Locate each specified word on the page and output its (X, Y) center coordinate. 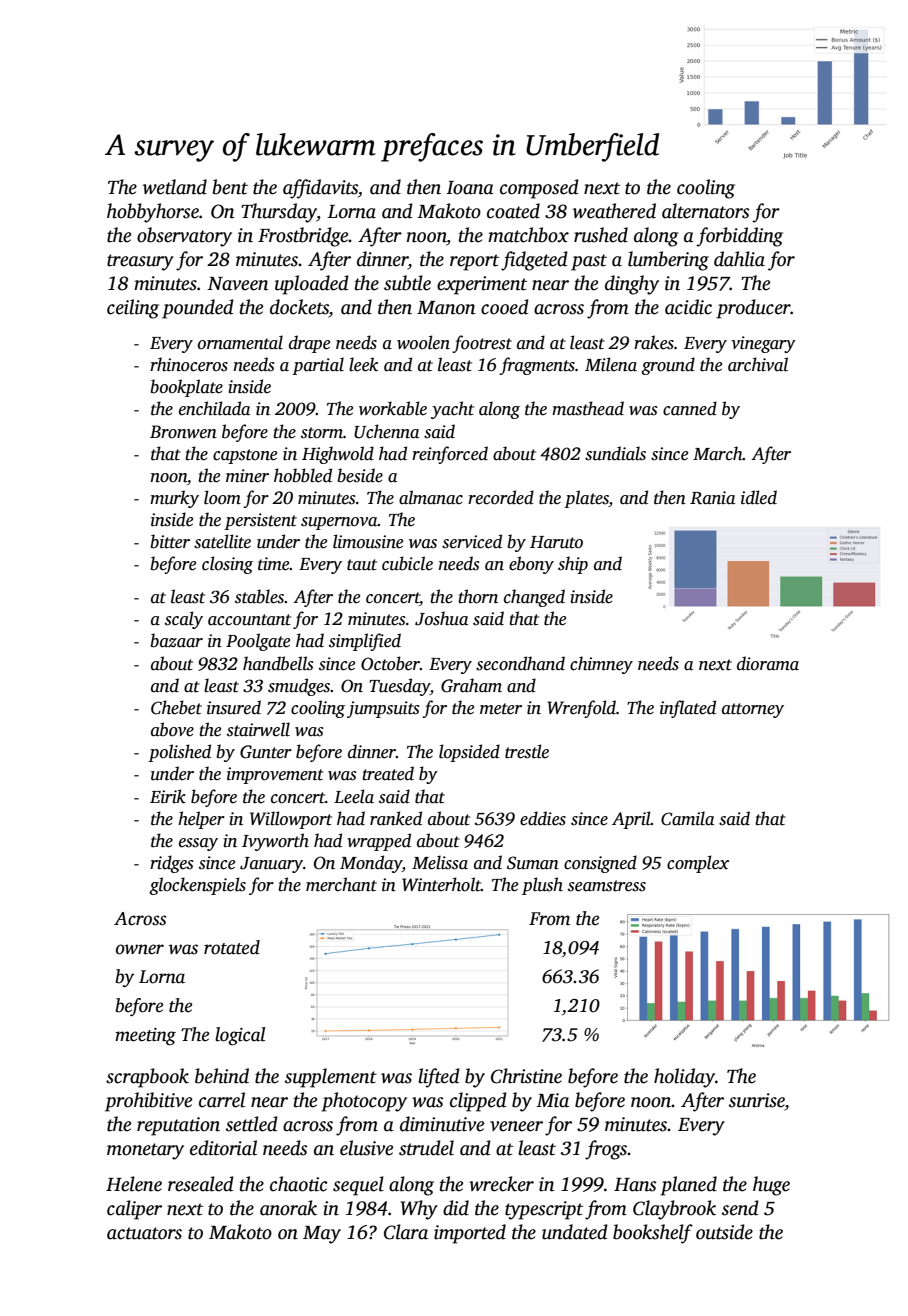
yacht (452, 410)
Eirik (168, 796)
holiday (684, 1078)
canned (690, 408)
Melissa (440, 862)
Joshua (442, 618)
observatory (184, 237)
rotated (232, 947)
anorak (288, 1208)
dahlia (739, 259)
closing (227, 565)
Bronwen (183, 432)
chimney (601, 665)
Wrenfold (581, 709)
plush (542, 886)
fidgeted (534, 261)
